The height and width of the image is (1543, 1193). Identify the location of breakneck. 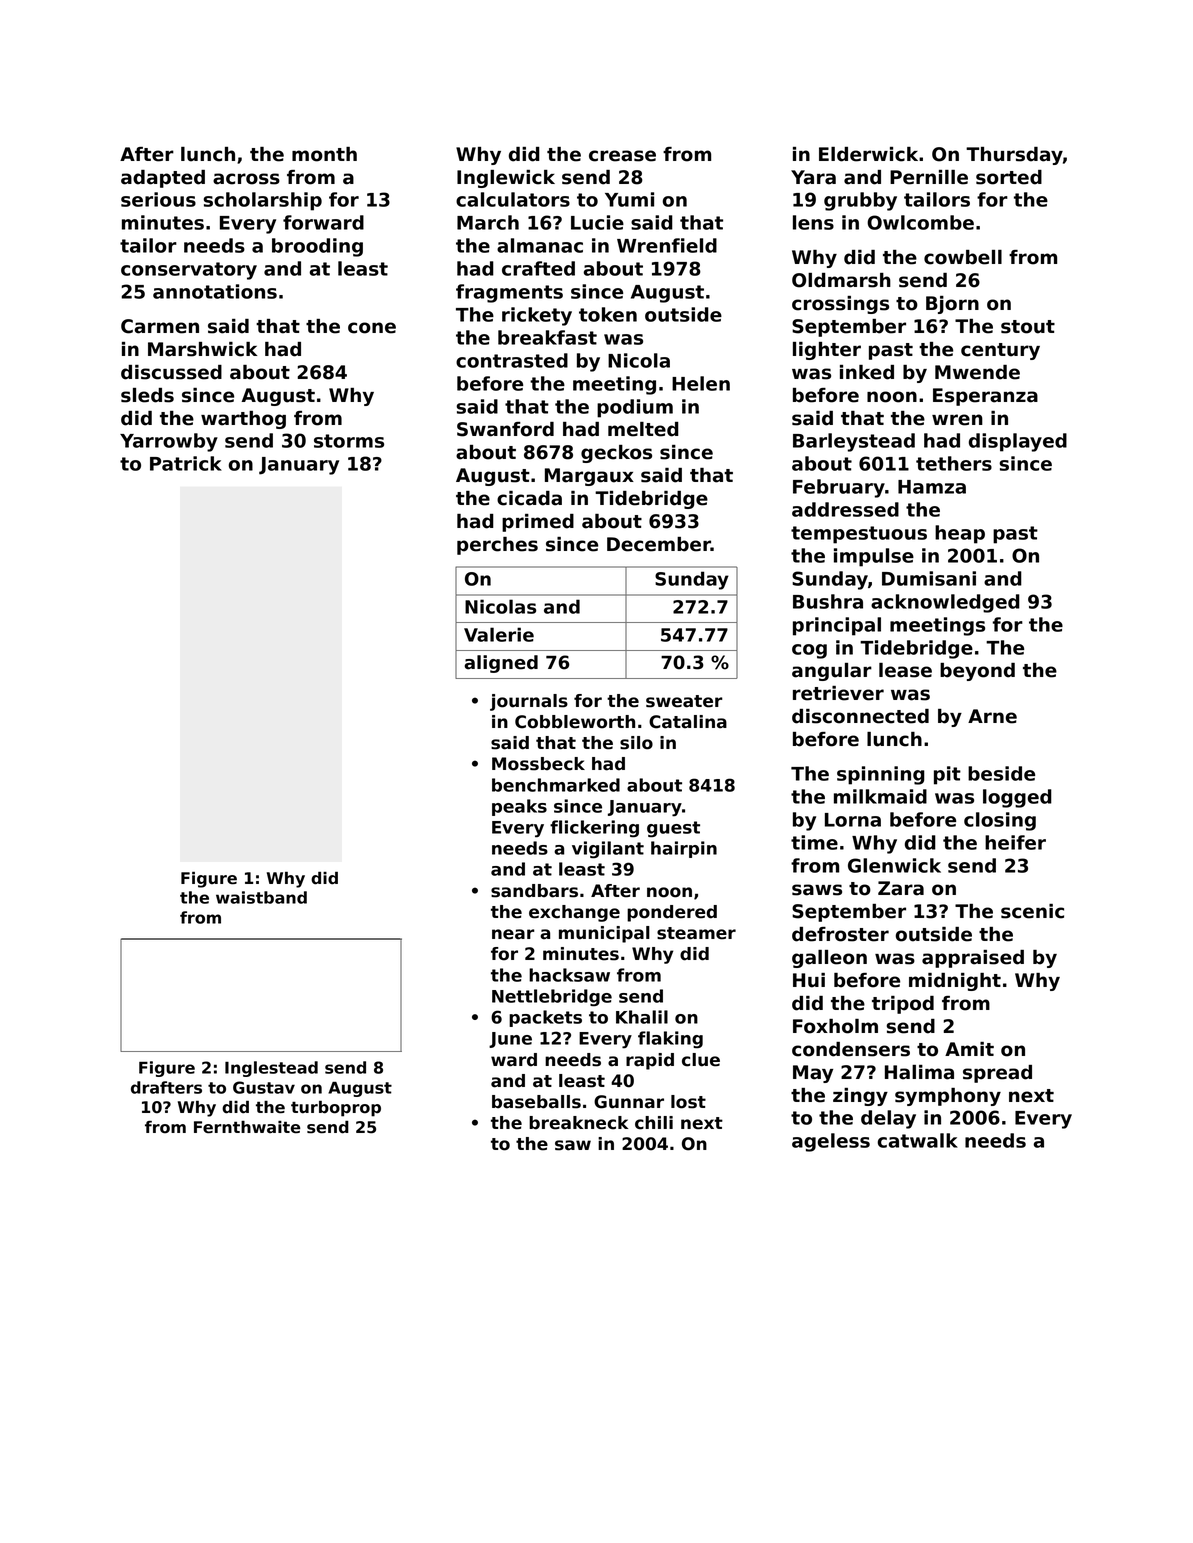
(578, 1123).
